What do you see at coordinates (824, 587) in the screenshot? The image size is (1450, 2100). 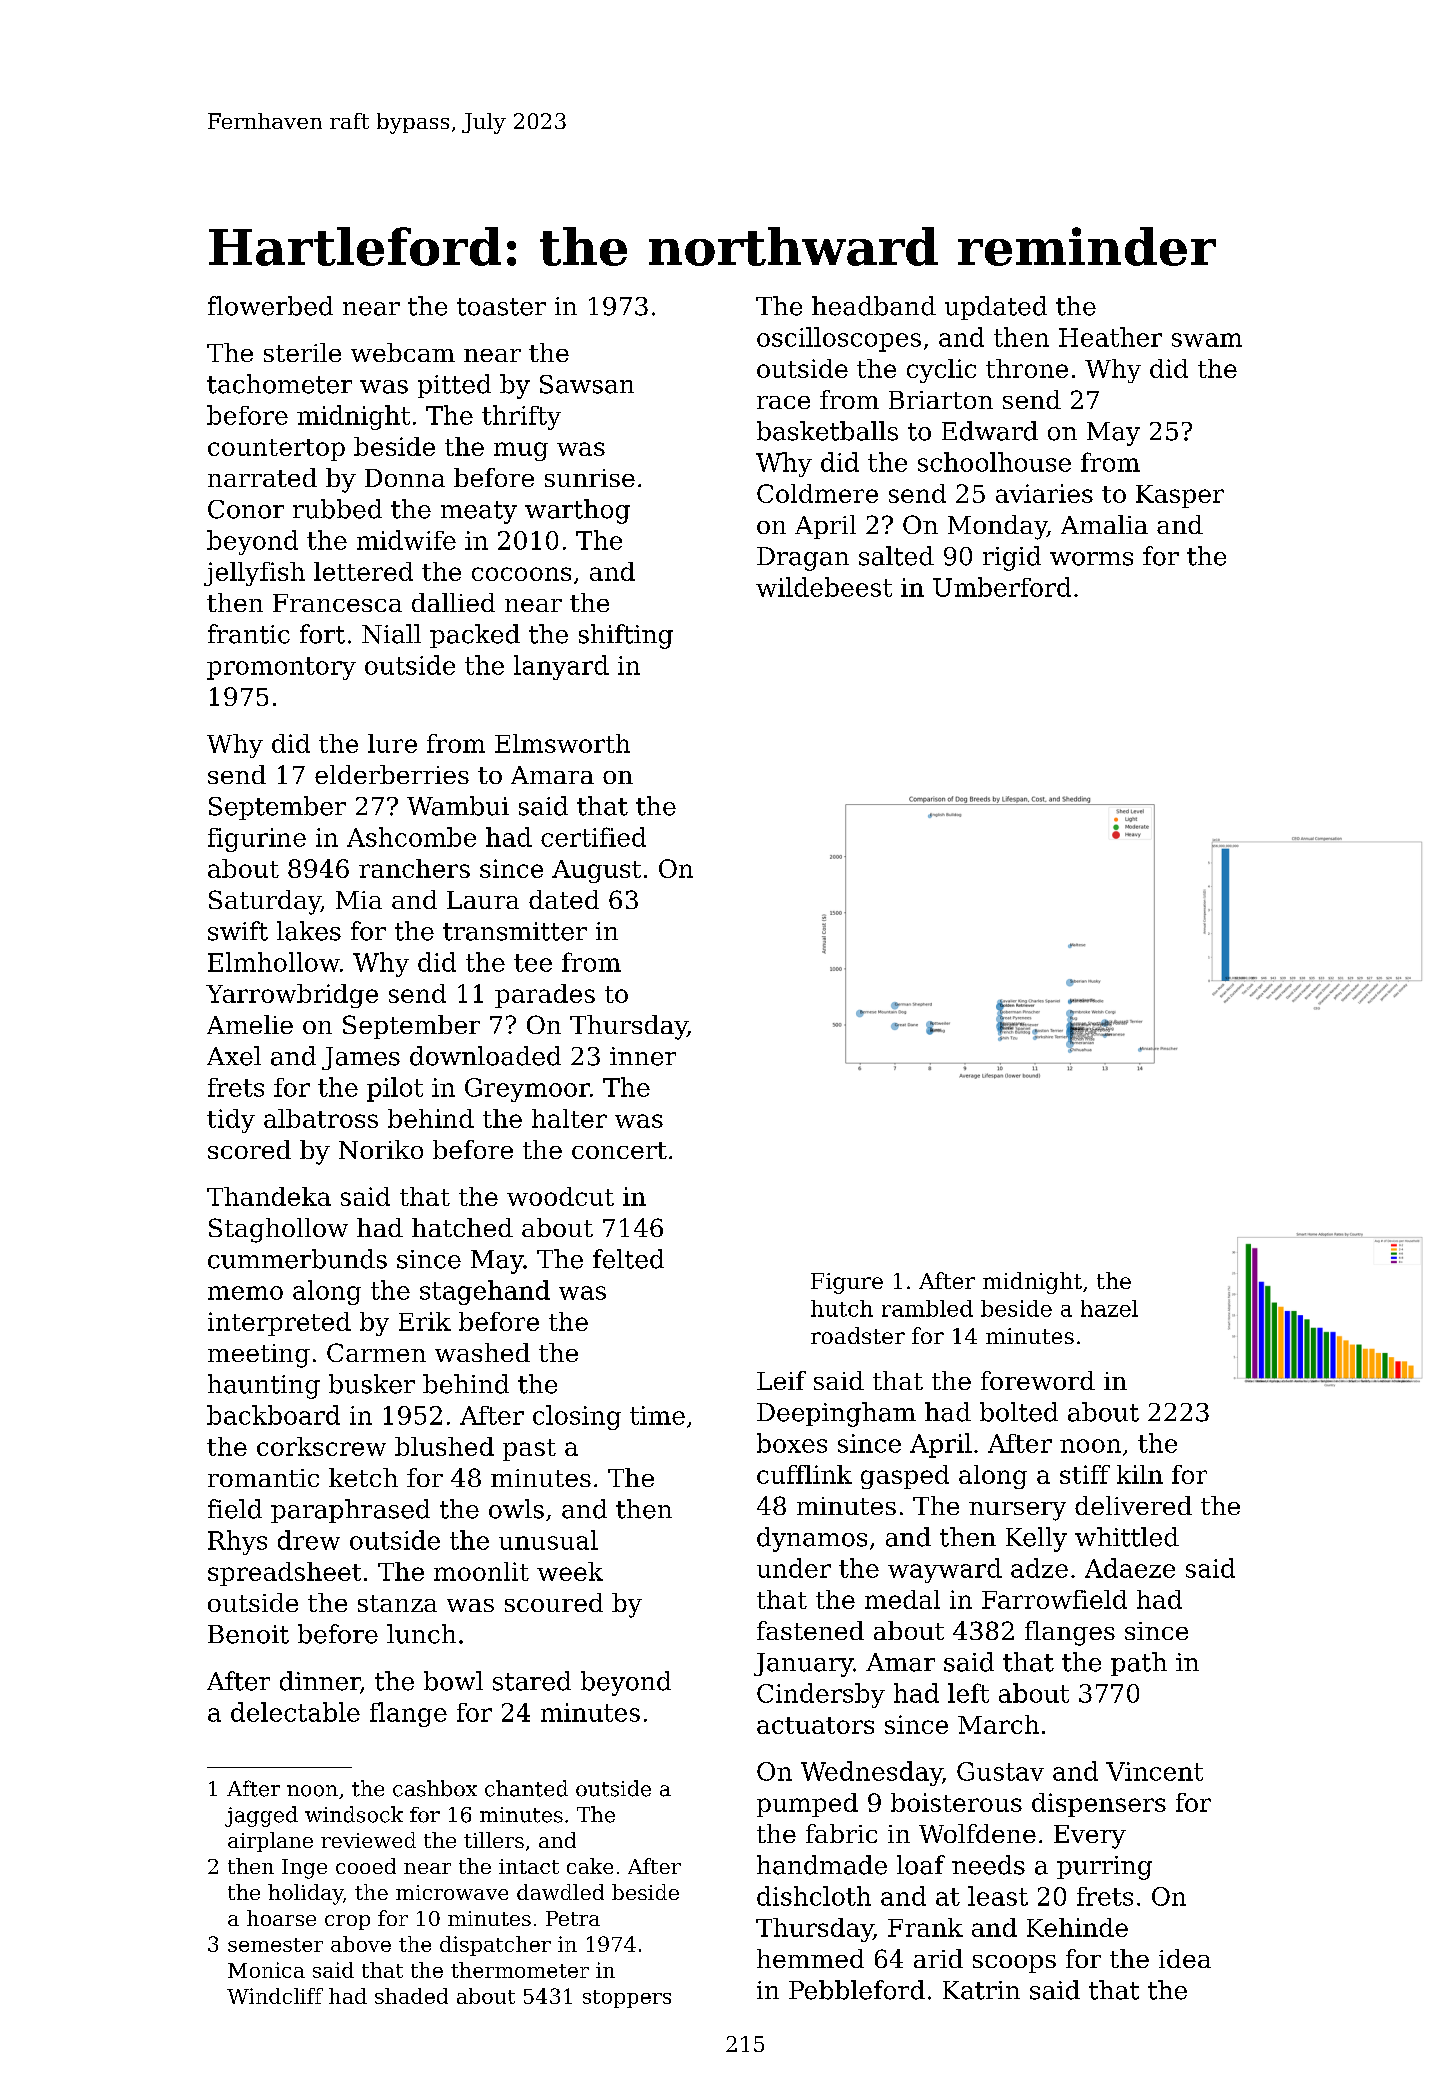 I see `wildebeest` at bounding box center [824, 587].
